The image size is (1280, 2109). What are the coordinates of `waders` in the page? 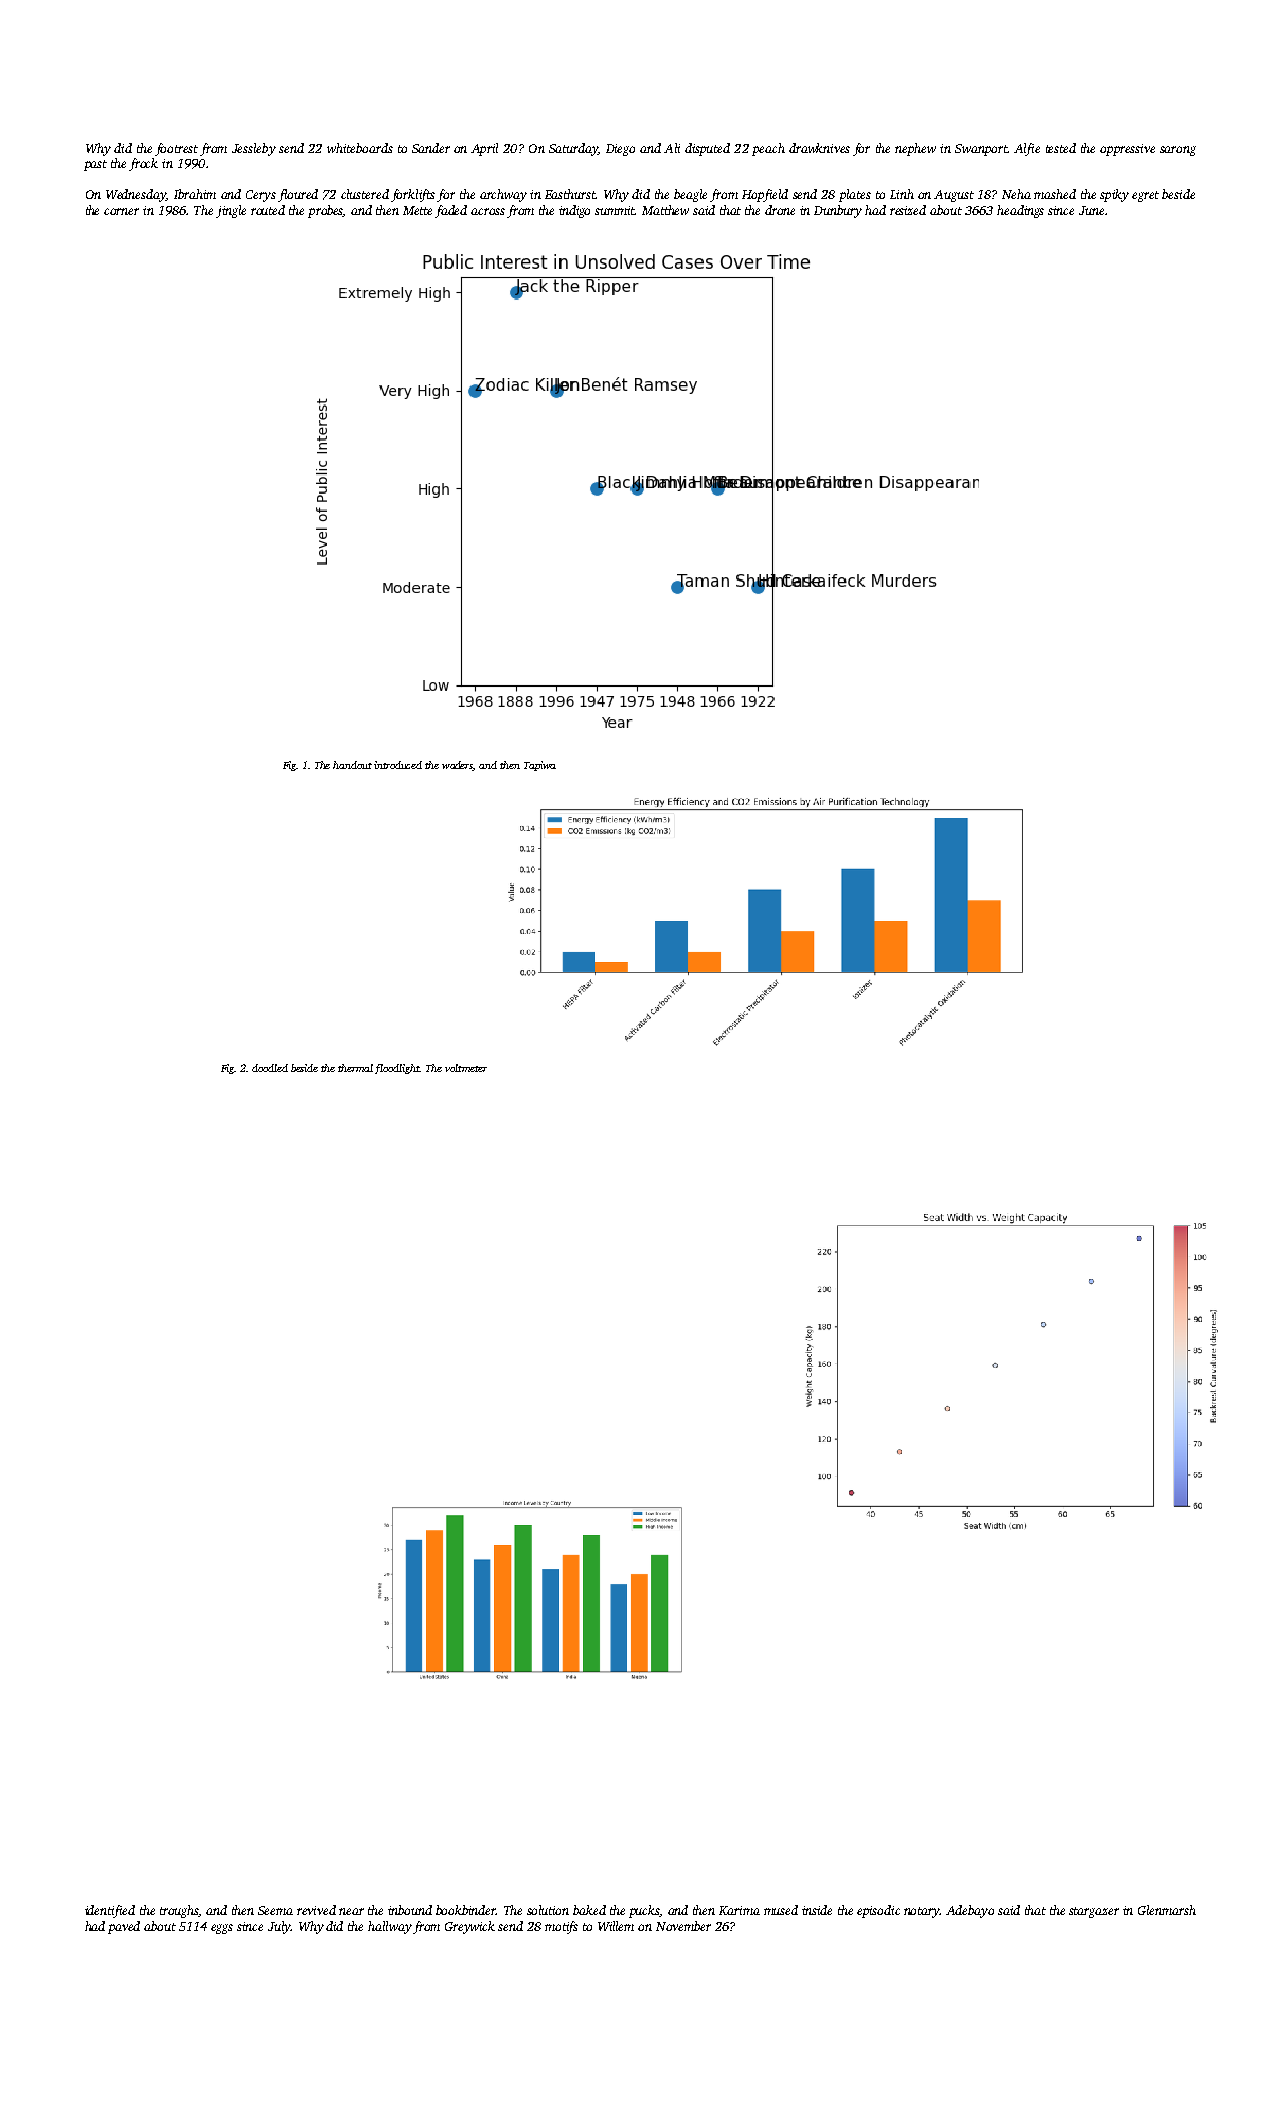 It's located at (458, 766).
